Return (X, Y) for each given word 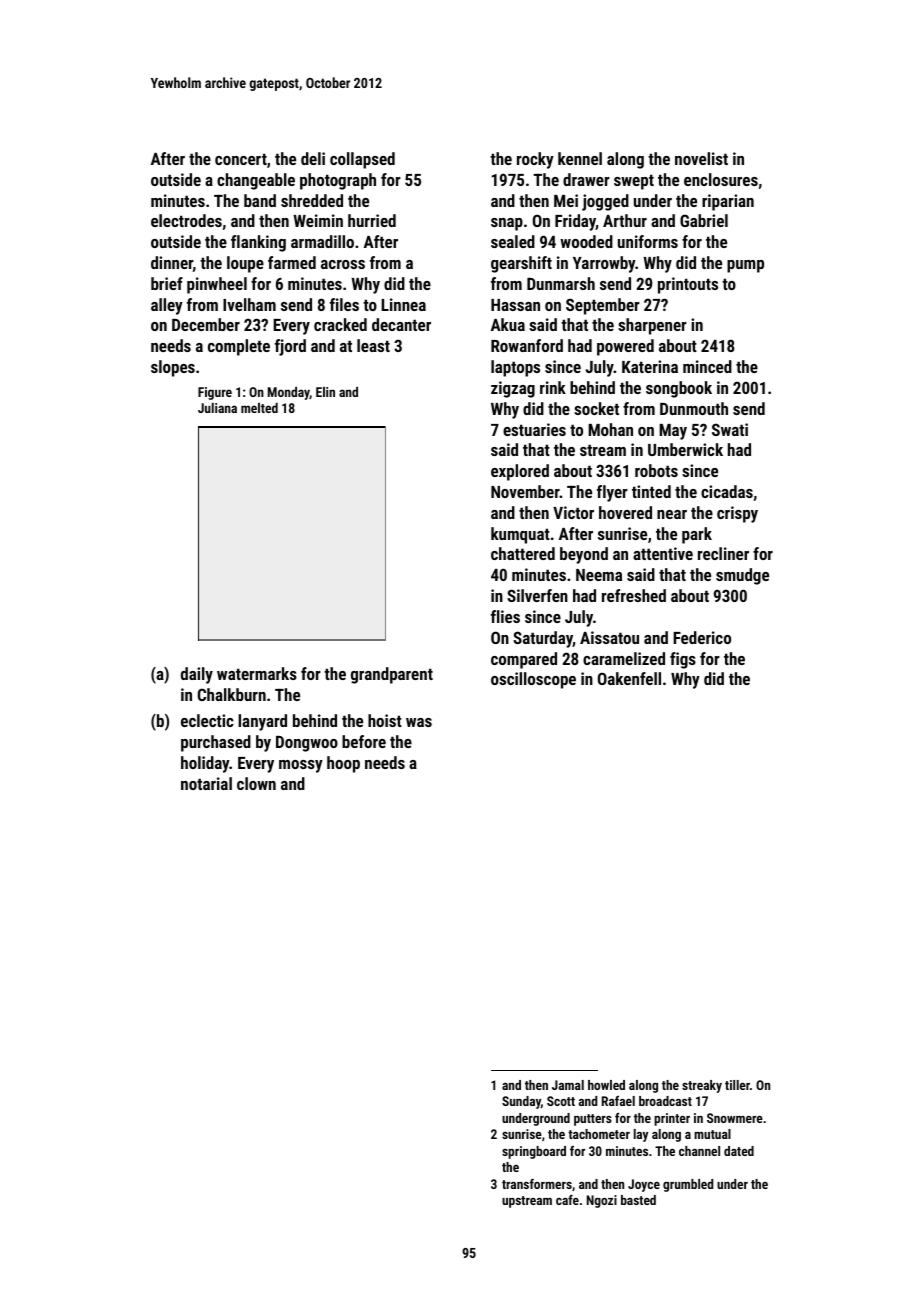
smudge (742, 576)
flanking (258, 243)
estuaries (534, 429)
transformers (537, 1184)
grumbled (688, 1185)
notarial (206, 783)
